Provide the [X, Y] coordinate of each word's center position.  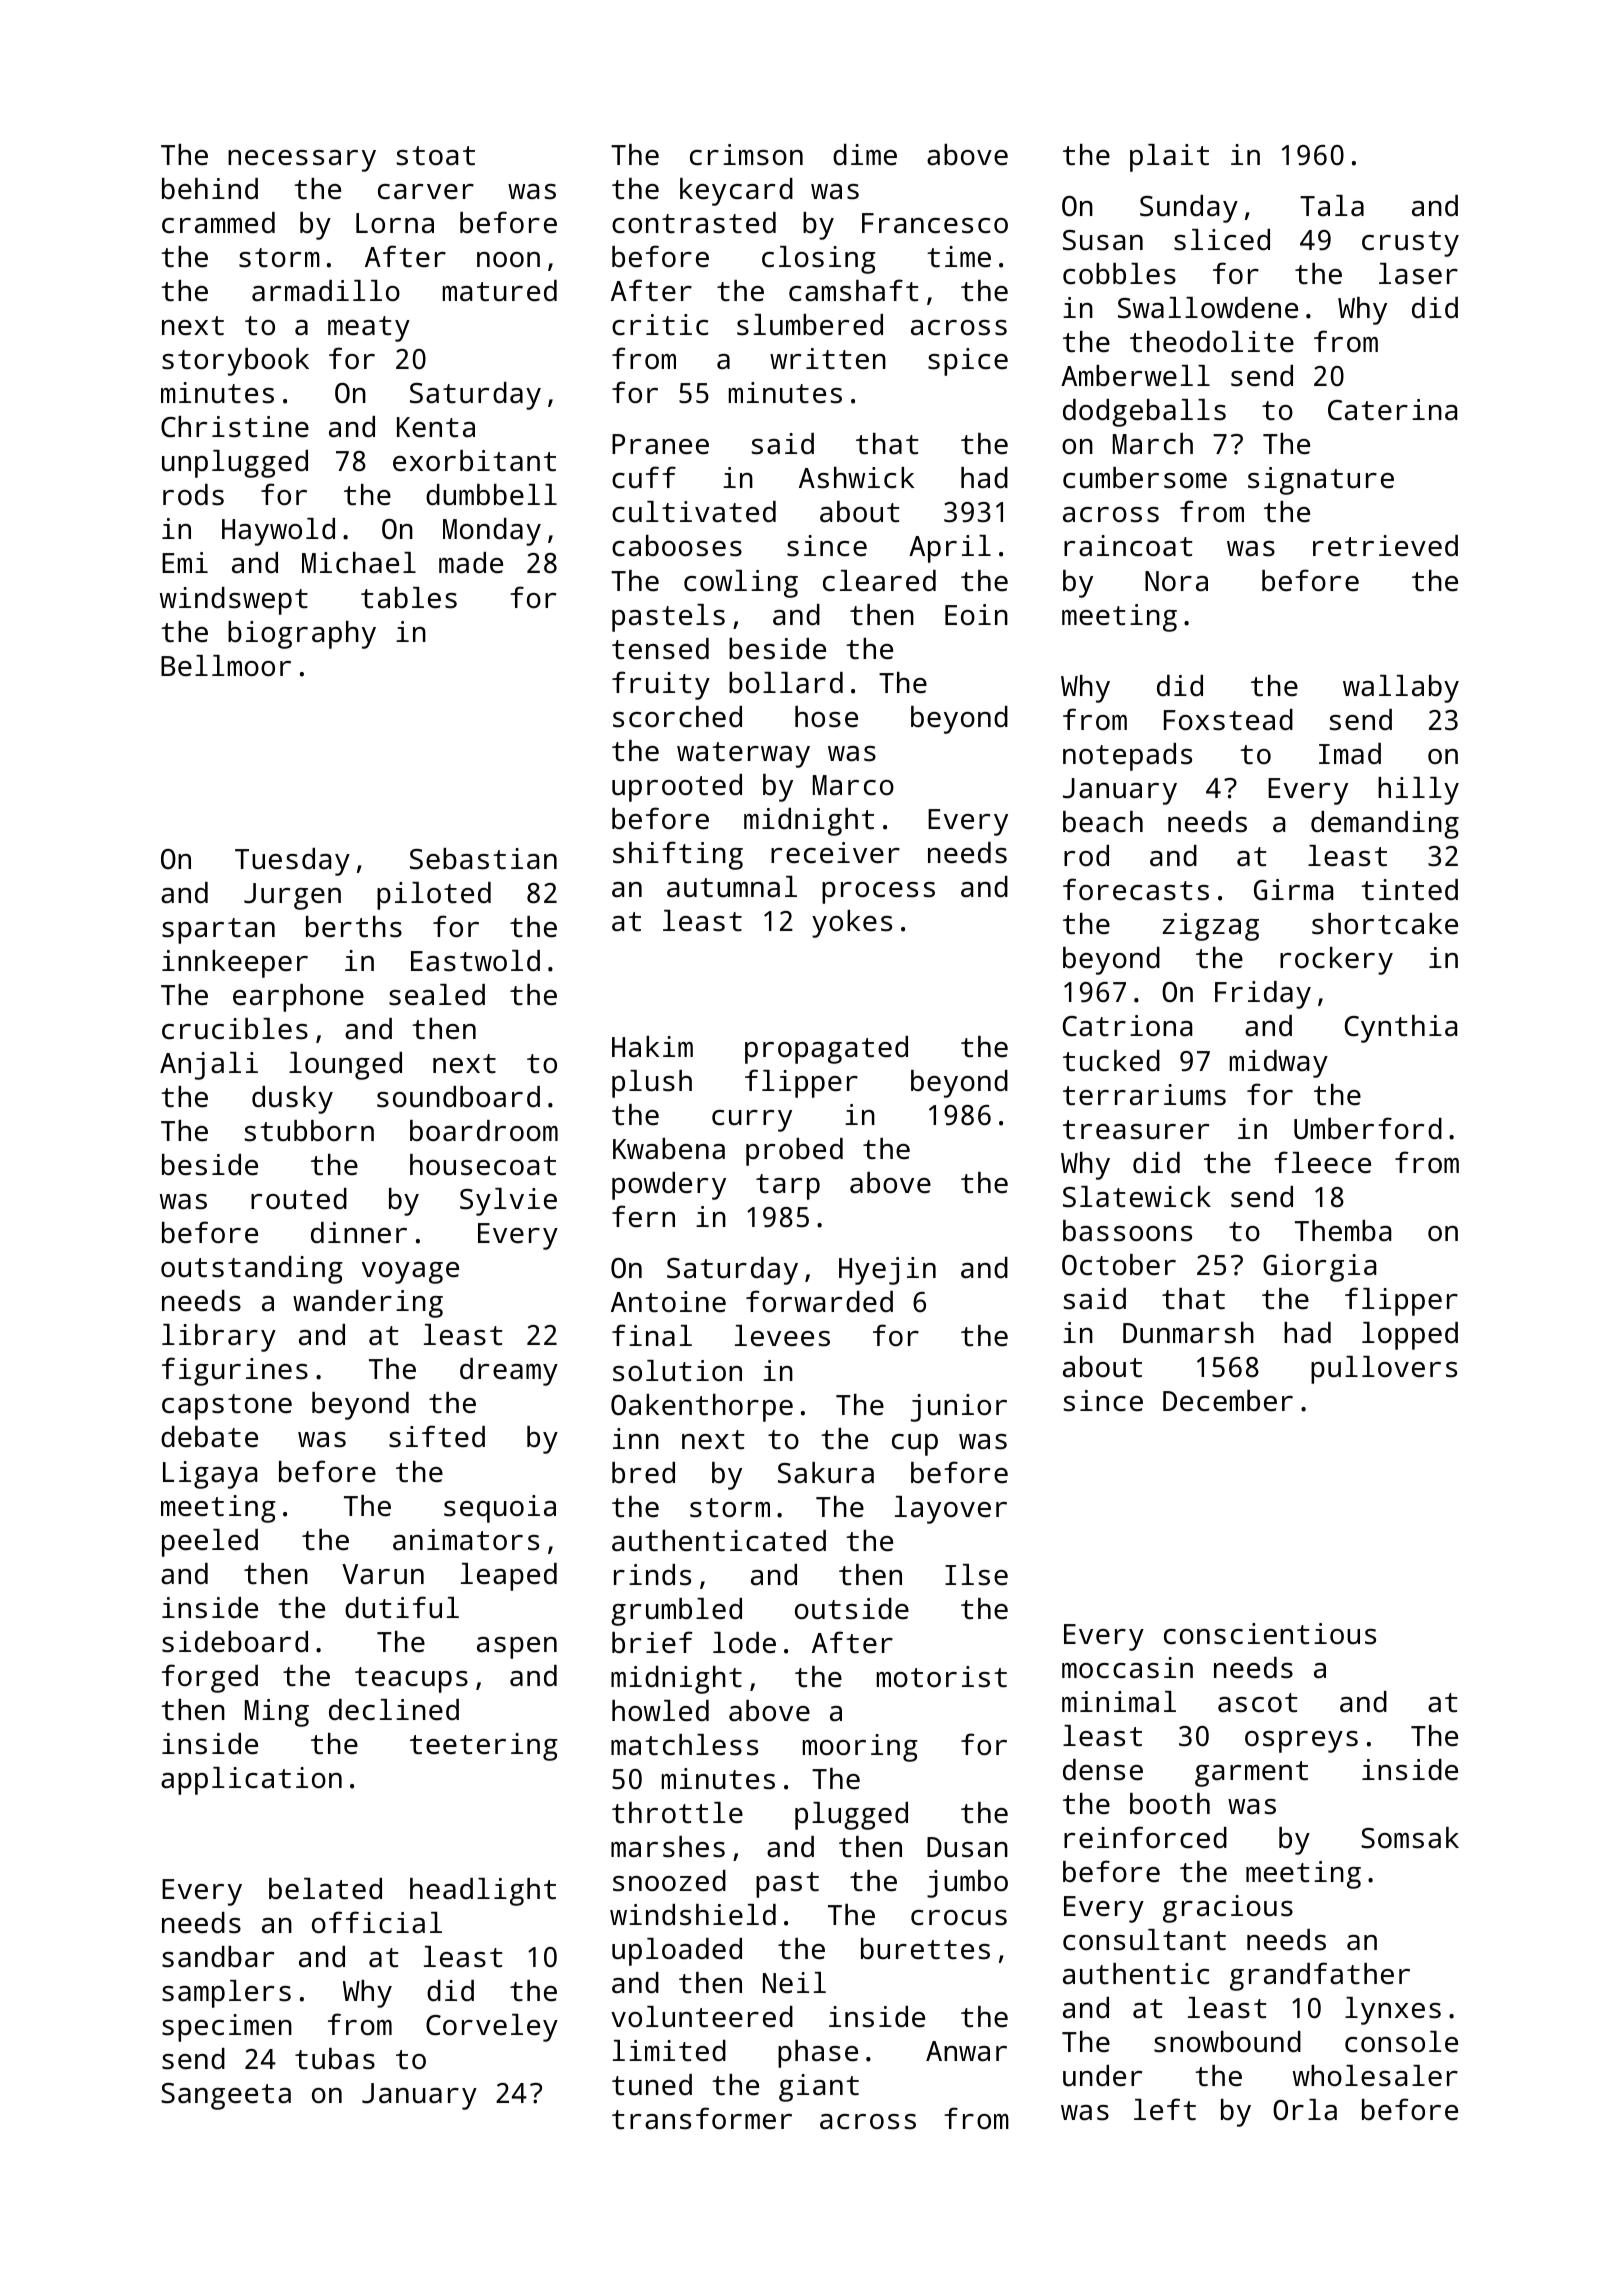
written [828, 359]
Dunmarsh [1188, 1333]
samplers [226, 1994]
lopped [1410, 1336]
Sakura [826, 1473]
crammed [218, 223]
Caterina [1392, 410]
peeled [210, 1543]
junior [959, 1408]
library [219, 1338]
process [878, 893]
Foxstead [1228, 720]
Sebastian [483, 859]
